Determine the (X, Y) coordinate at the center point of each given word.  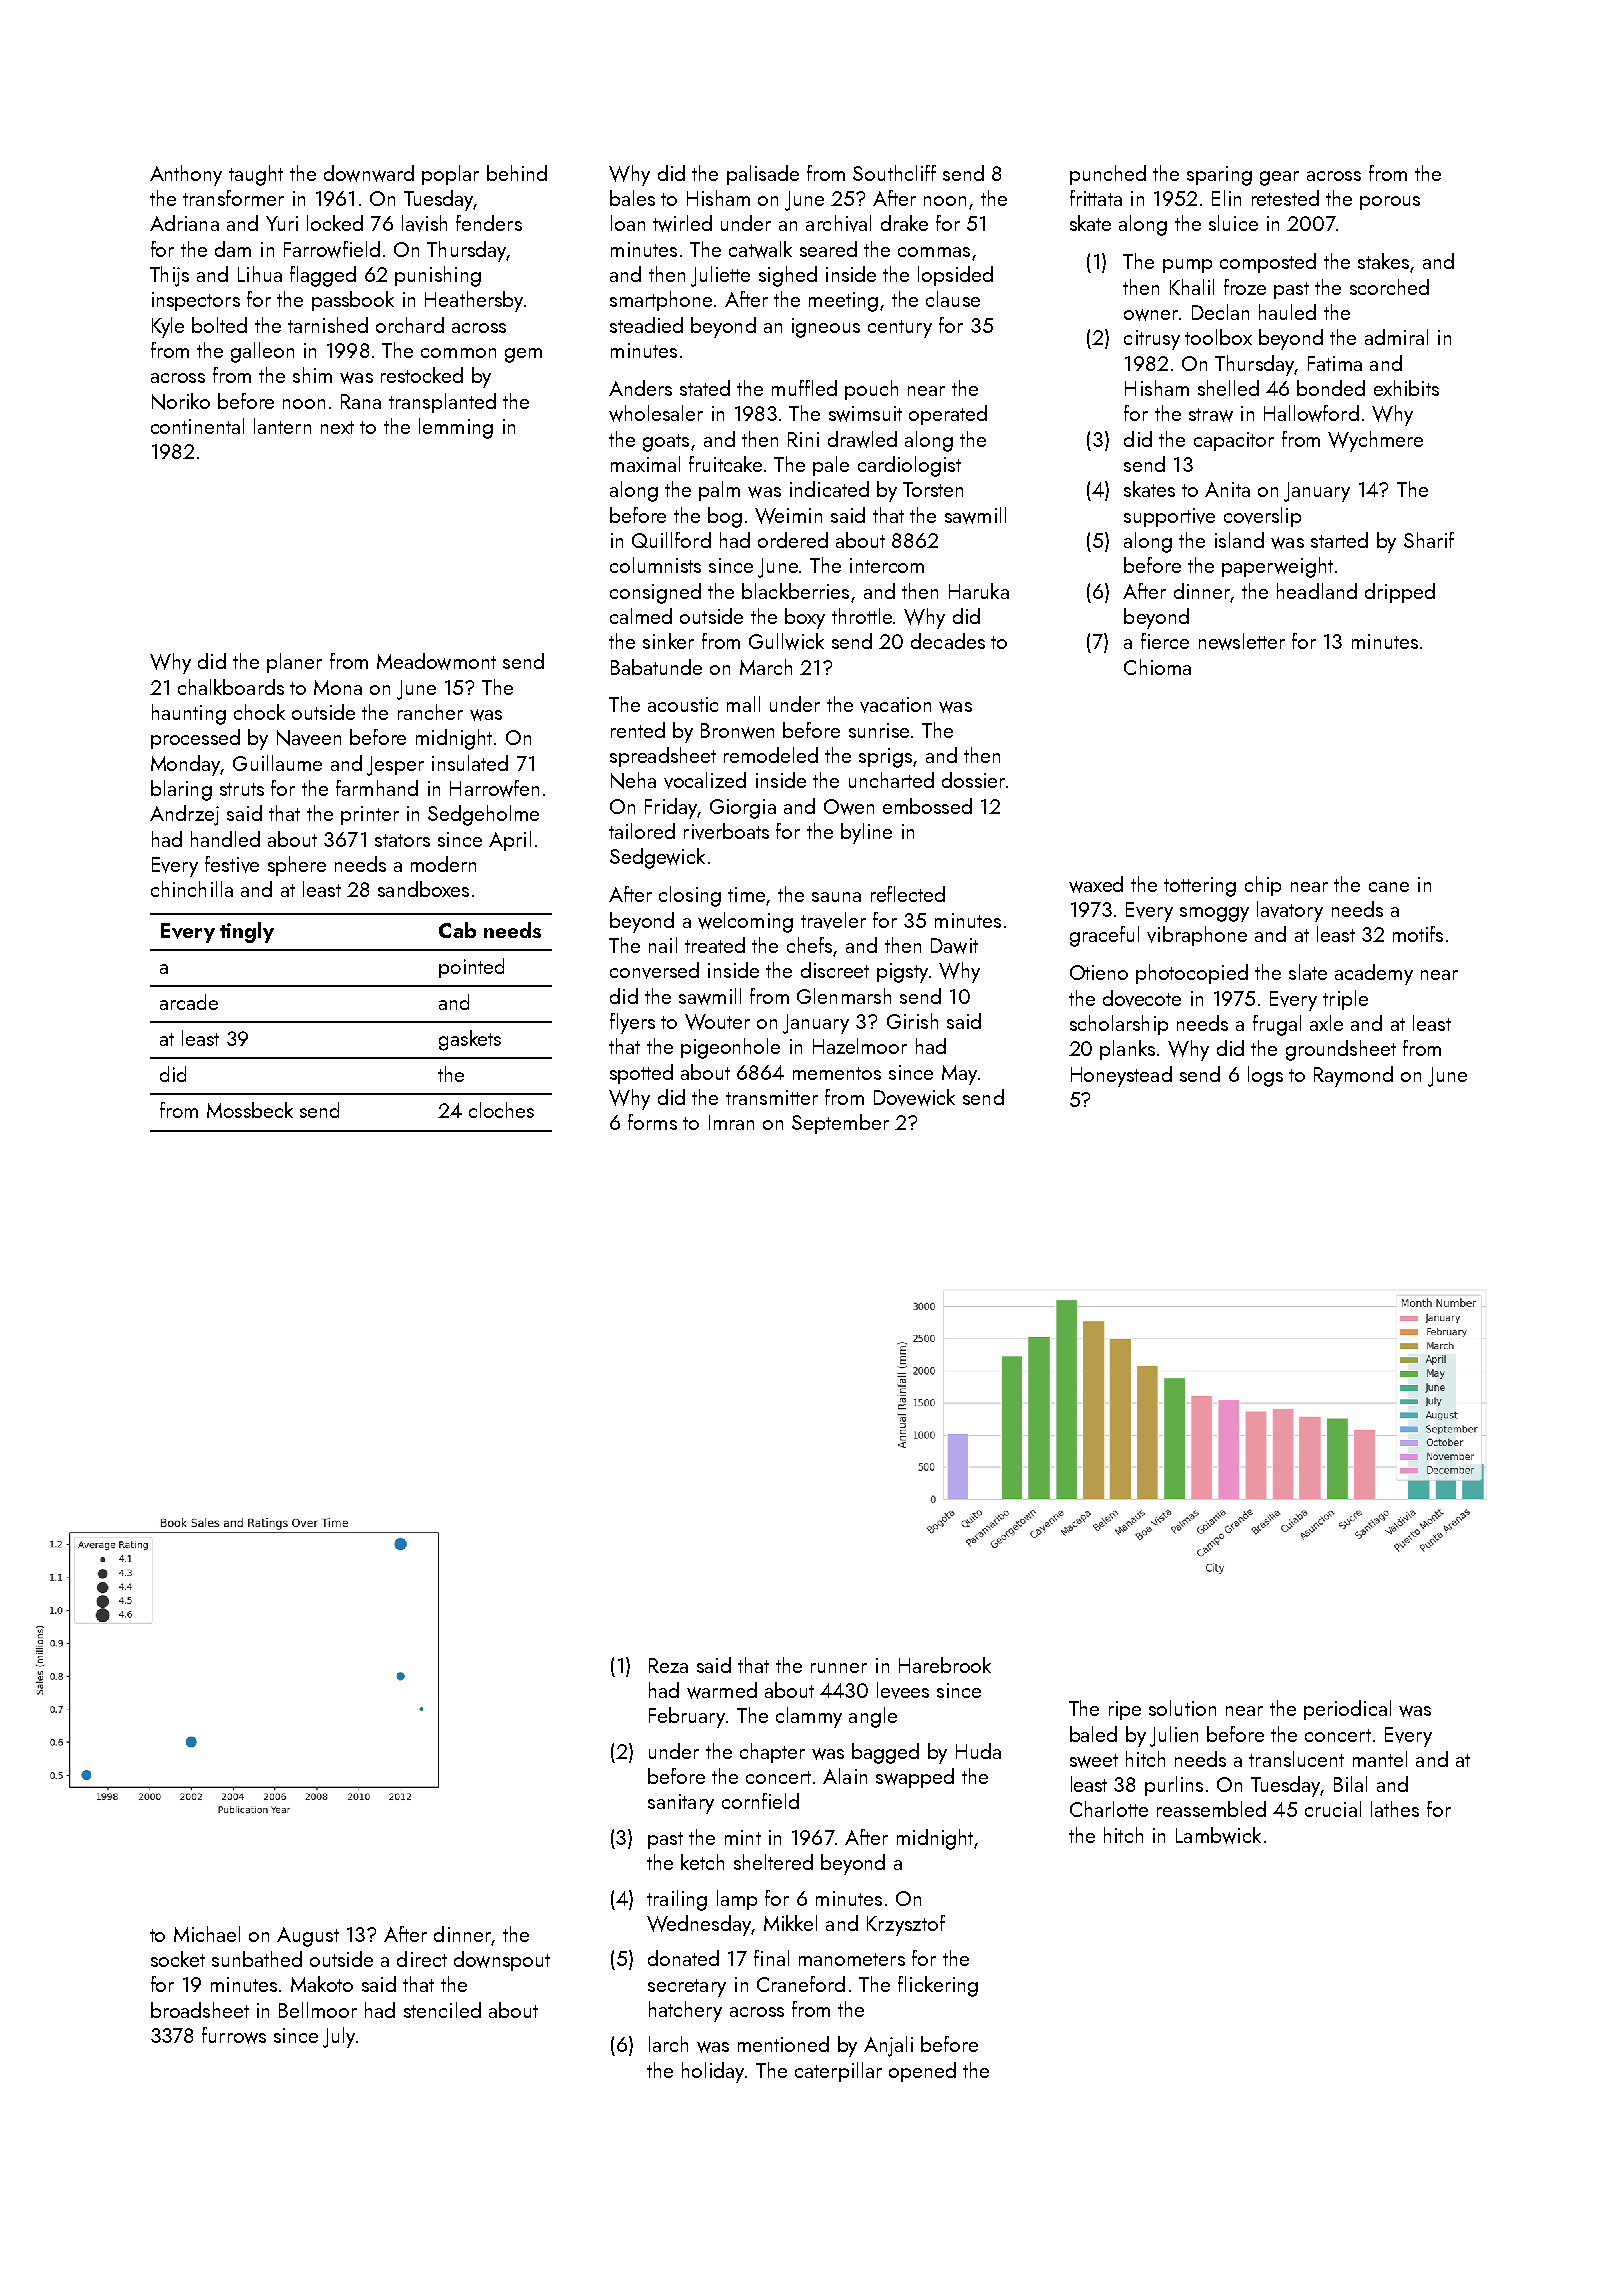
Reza (668, 1665)
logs (1265, 1076)
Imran (731, 1122)
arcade (189, 1002)
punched (1108, 175)
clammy (809, 1717)
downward (369, 173)
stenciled (442, 2010)
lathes (1395, 1809)
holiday (713, 2072)
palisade (763, 175)
